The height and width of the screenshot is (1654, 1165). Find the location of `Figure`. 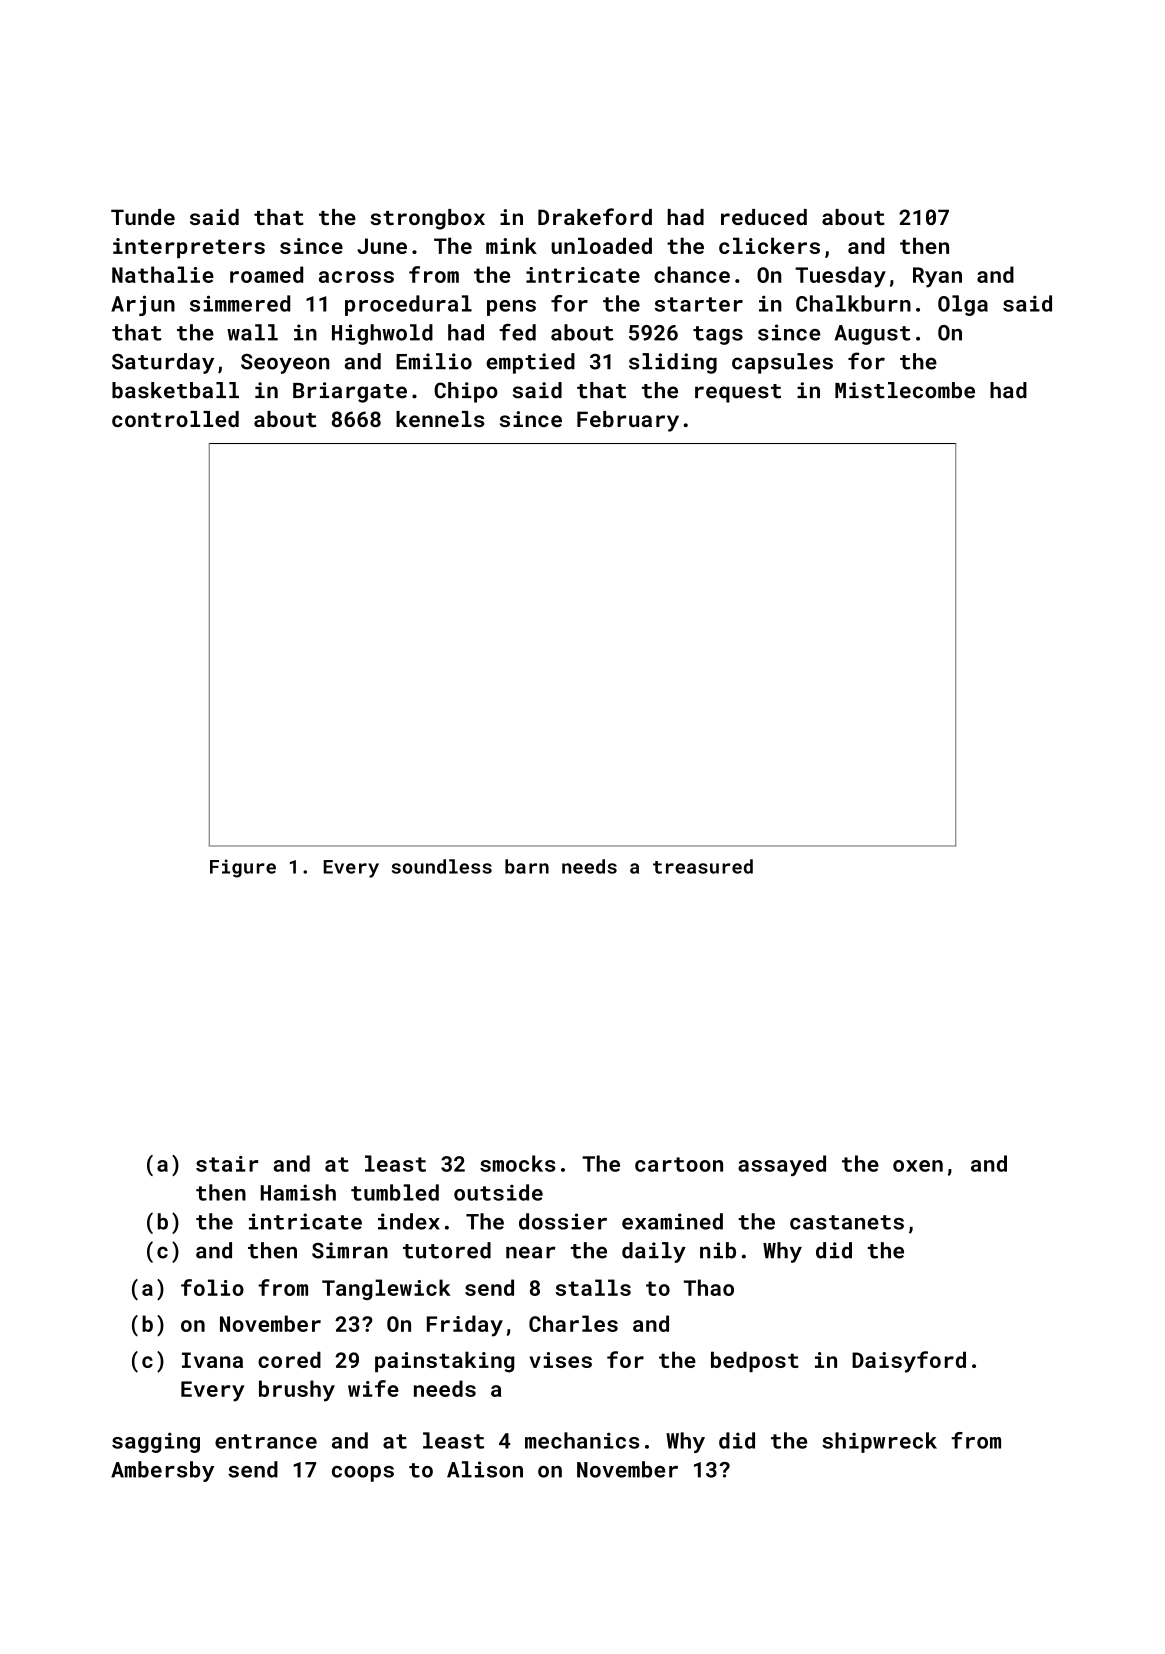

Figure is located at coordinates (243, 868).
